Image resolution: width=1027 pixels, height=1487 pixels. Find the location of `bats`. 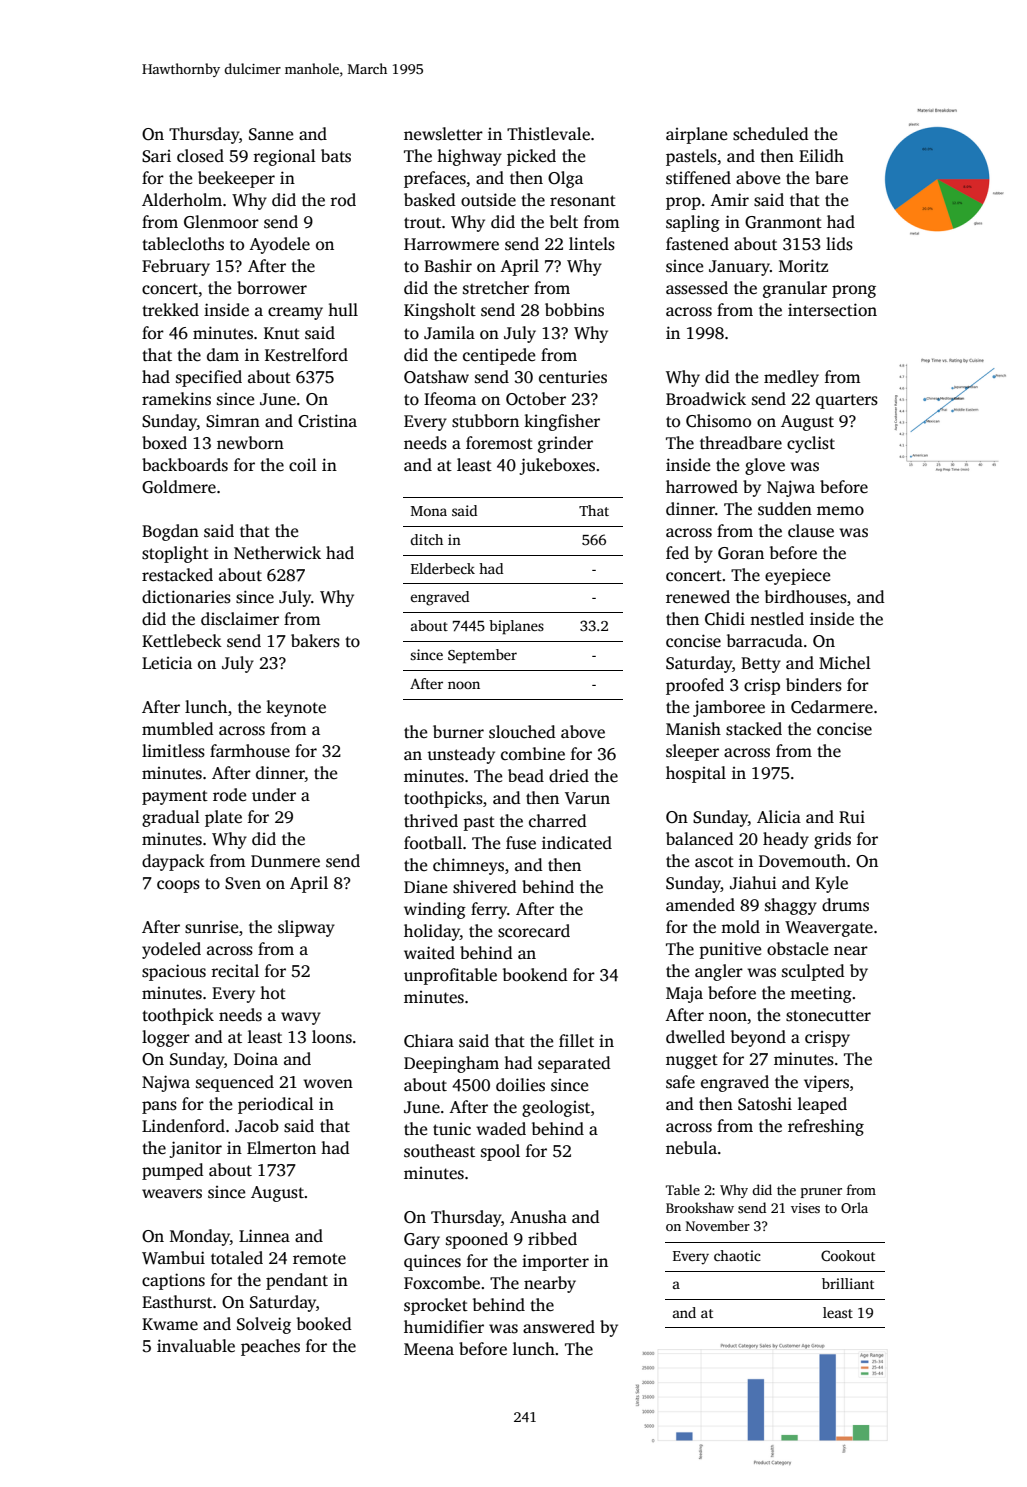

bats is located at coordinates (336, 156).
